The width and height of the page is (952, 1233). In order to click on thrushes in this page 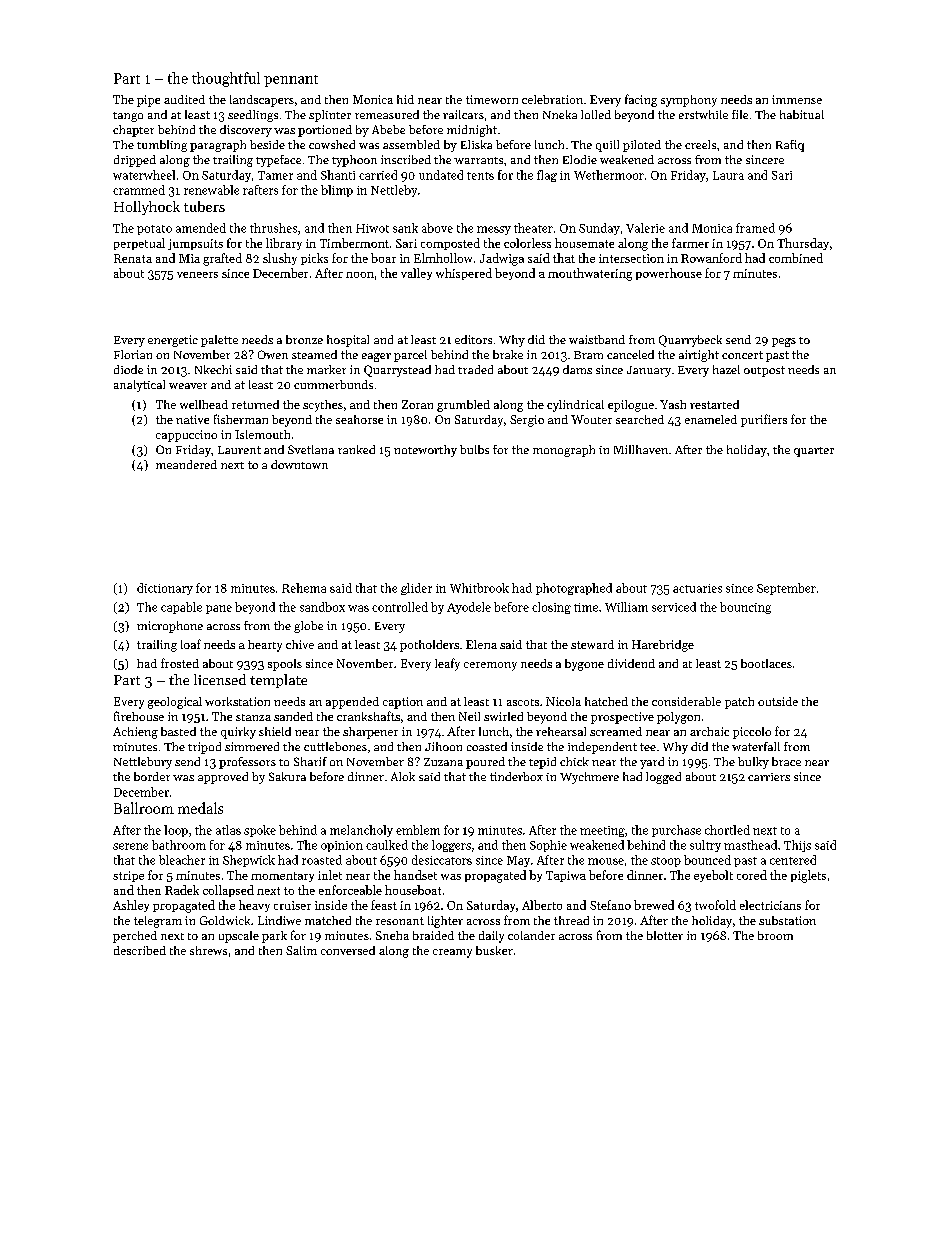, I will do `click(273, 228)`.
